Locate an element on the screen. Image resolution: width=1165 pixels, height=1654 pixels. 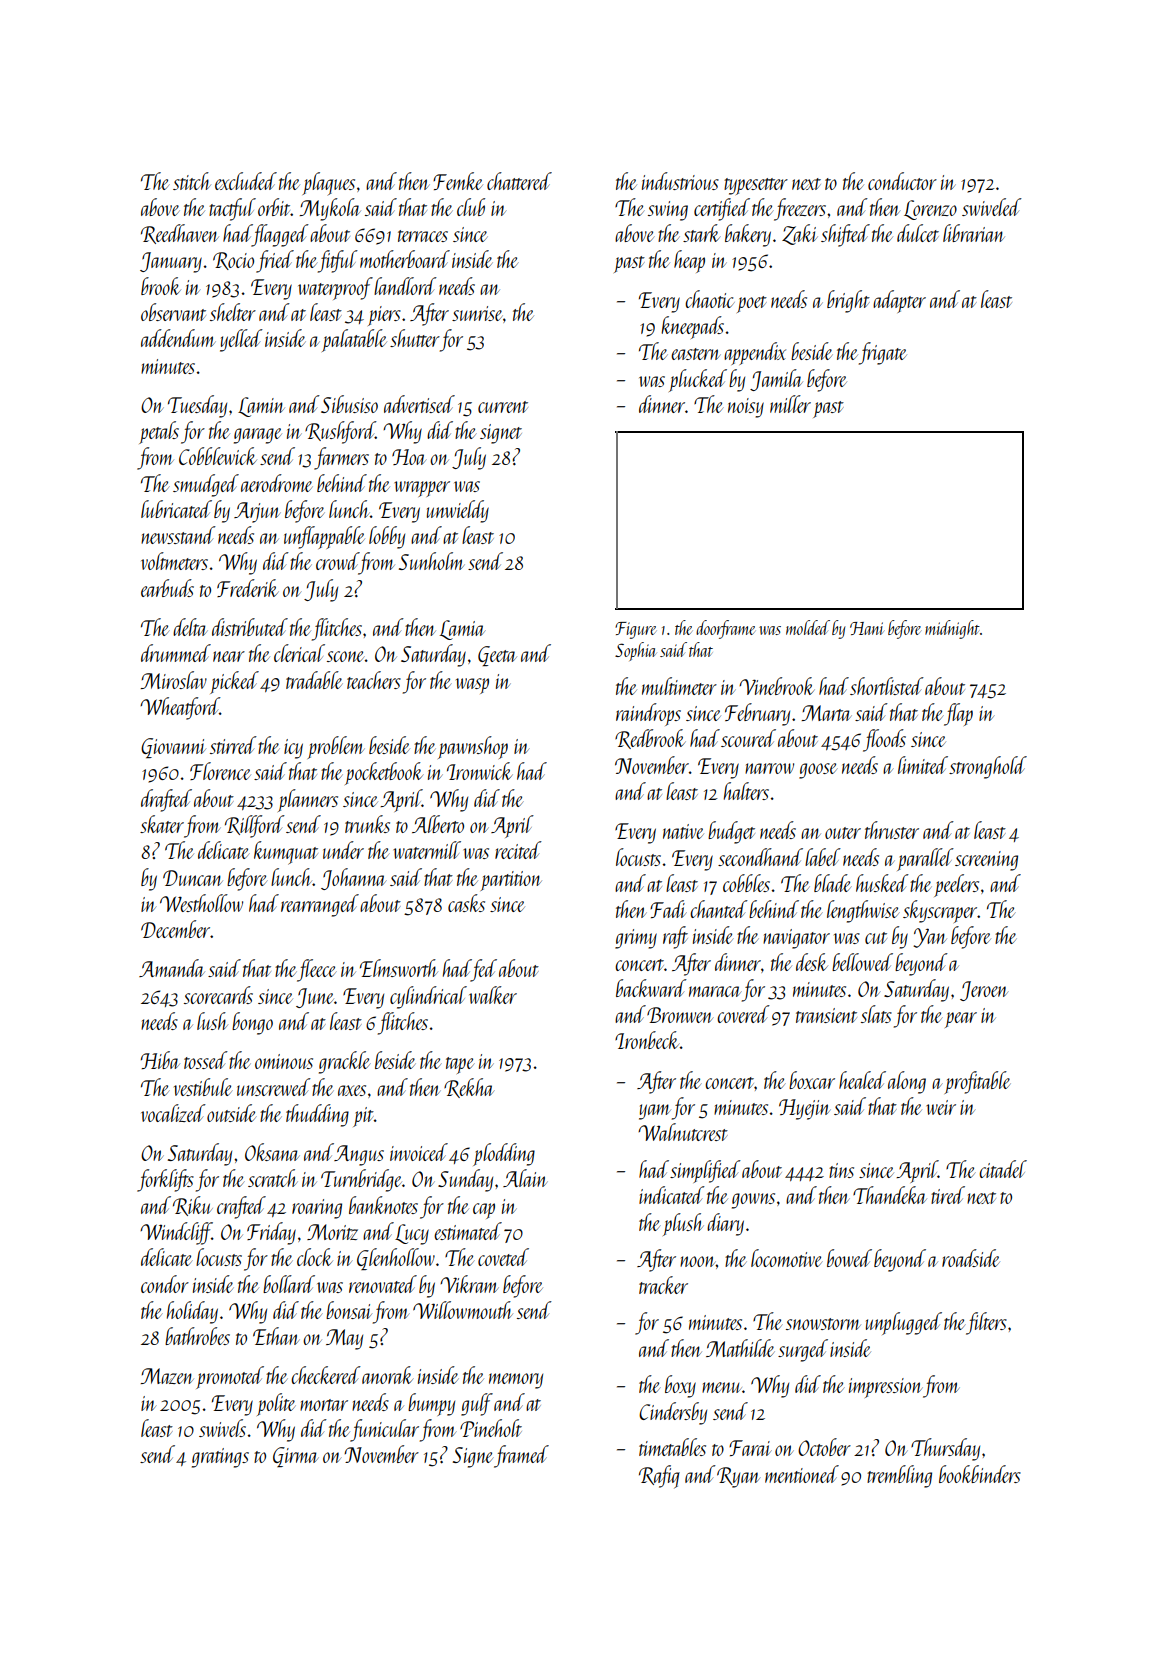
axes is located at coordinates (352, 1090).
